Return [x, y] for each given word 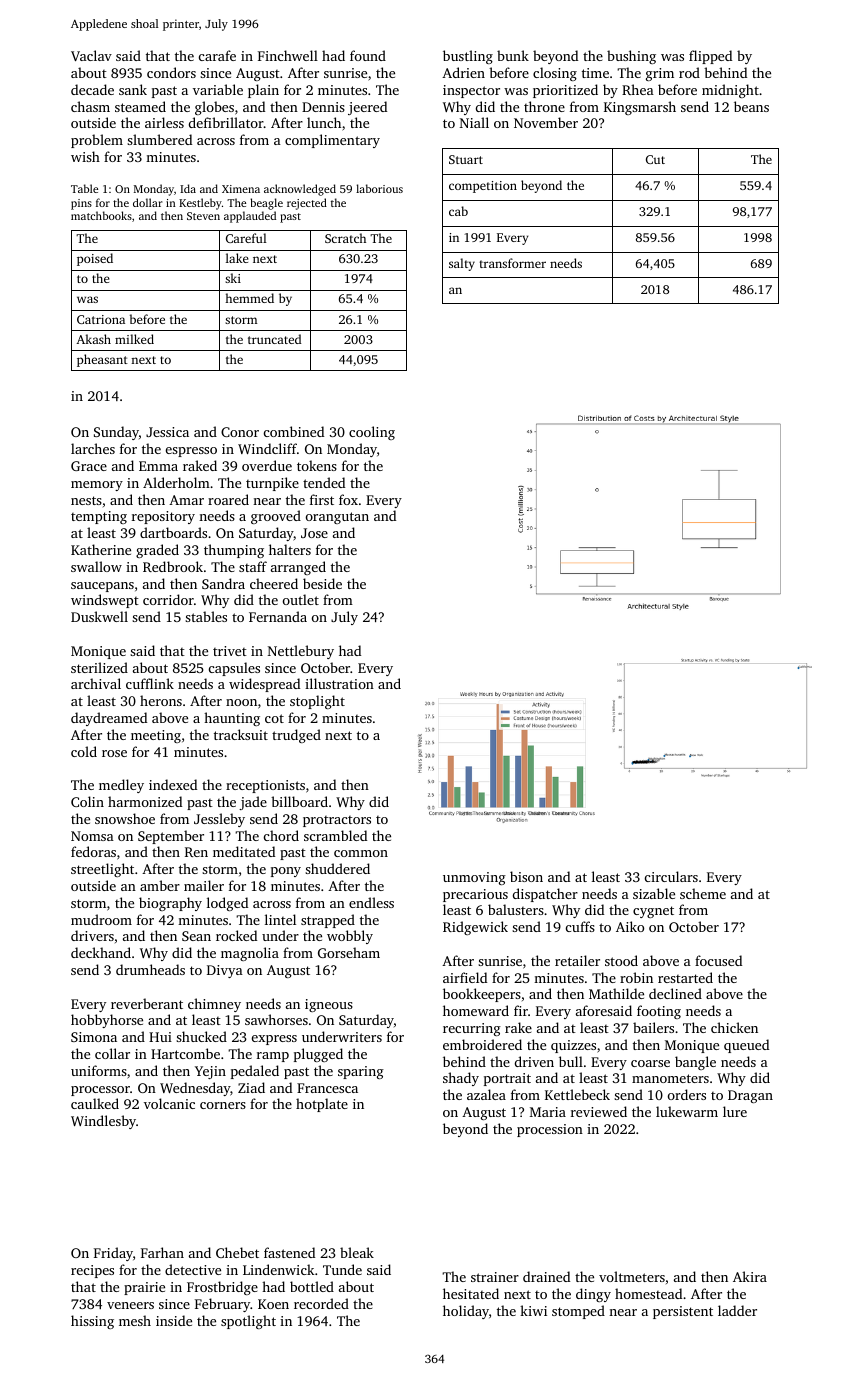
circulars [671, 876]
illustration [339, 683]
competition [483, 187]
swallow [96, 566]
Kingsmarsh [640, 108]
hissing [92, 1322]
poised [95, 259]
